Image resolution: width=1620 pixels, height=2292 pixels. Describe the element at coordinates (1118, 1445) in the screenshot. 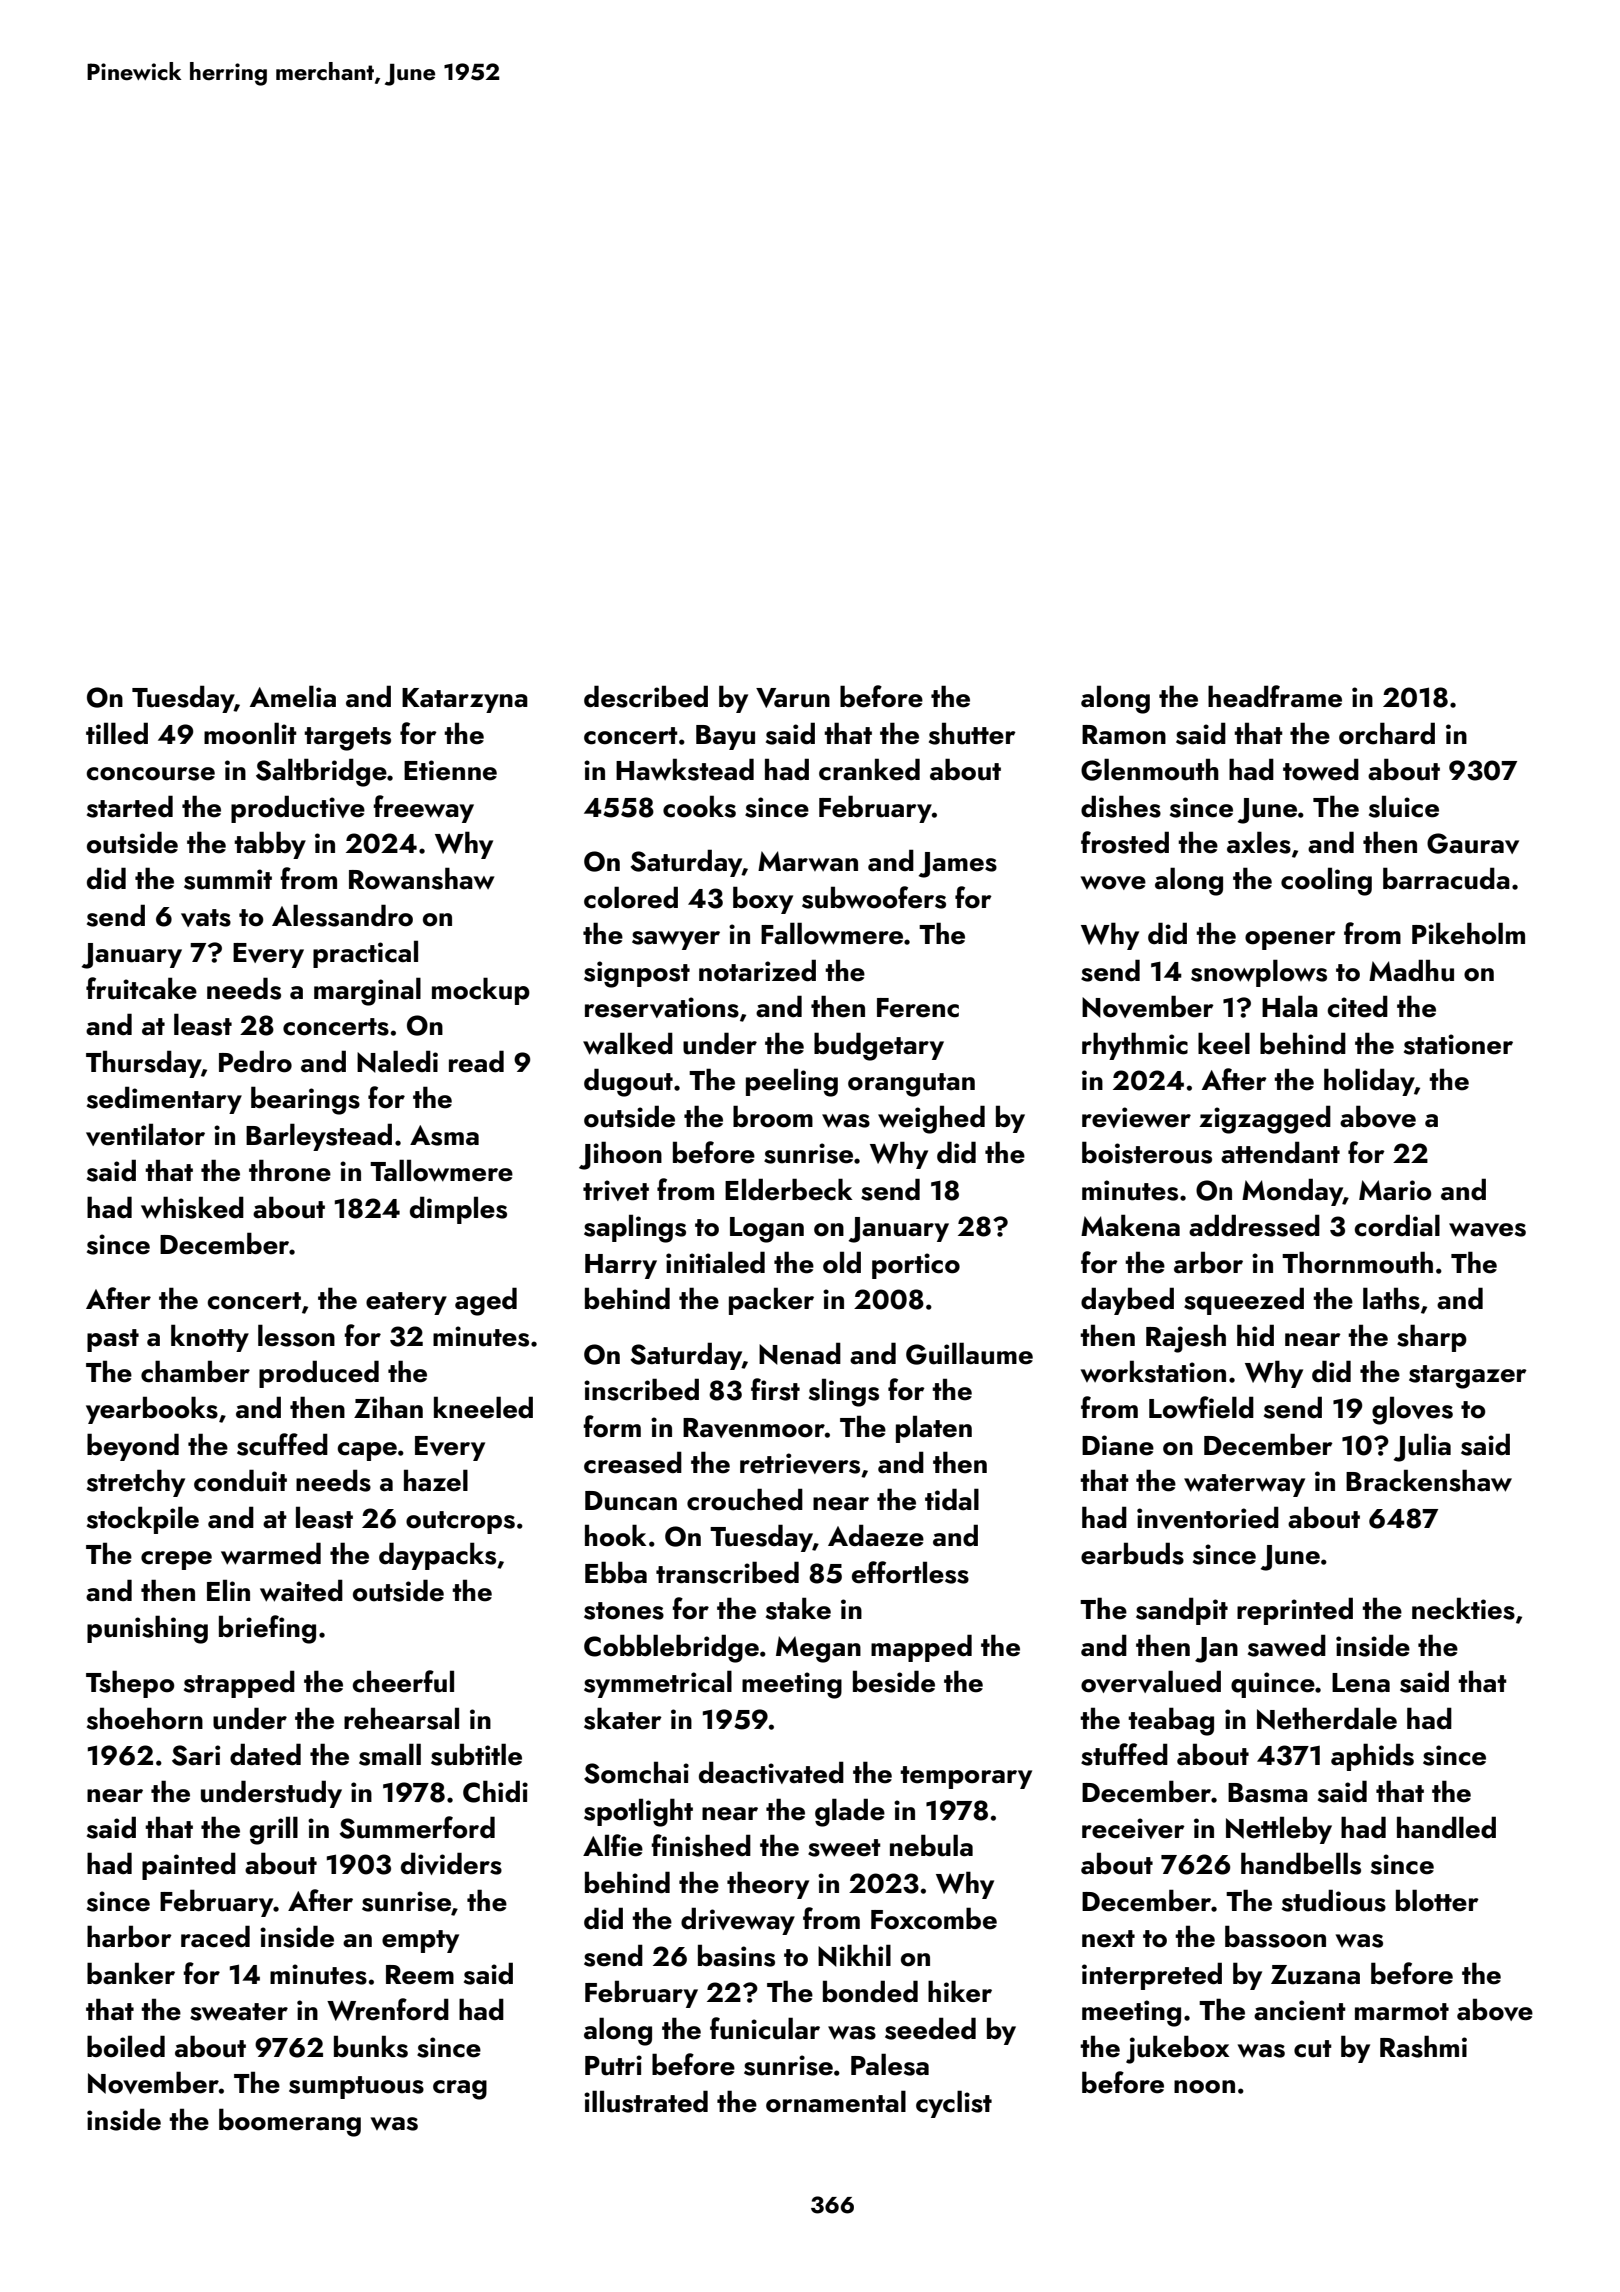

I see `Diane` at that location.
